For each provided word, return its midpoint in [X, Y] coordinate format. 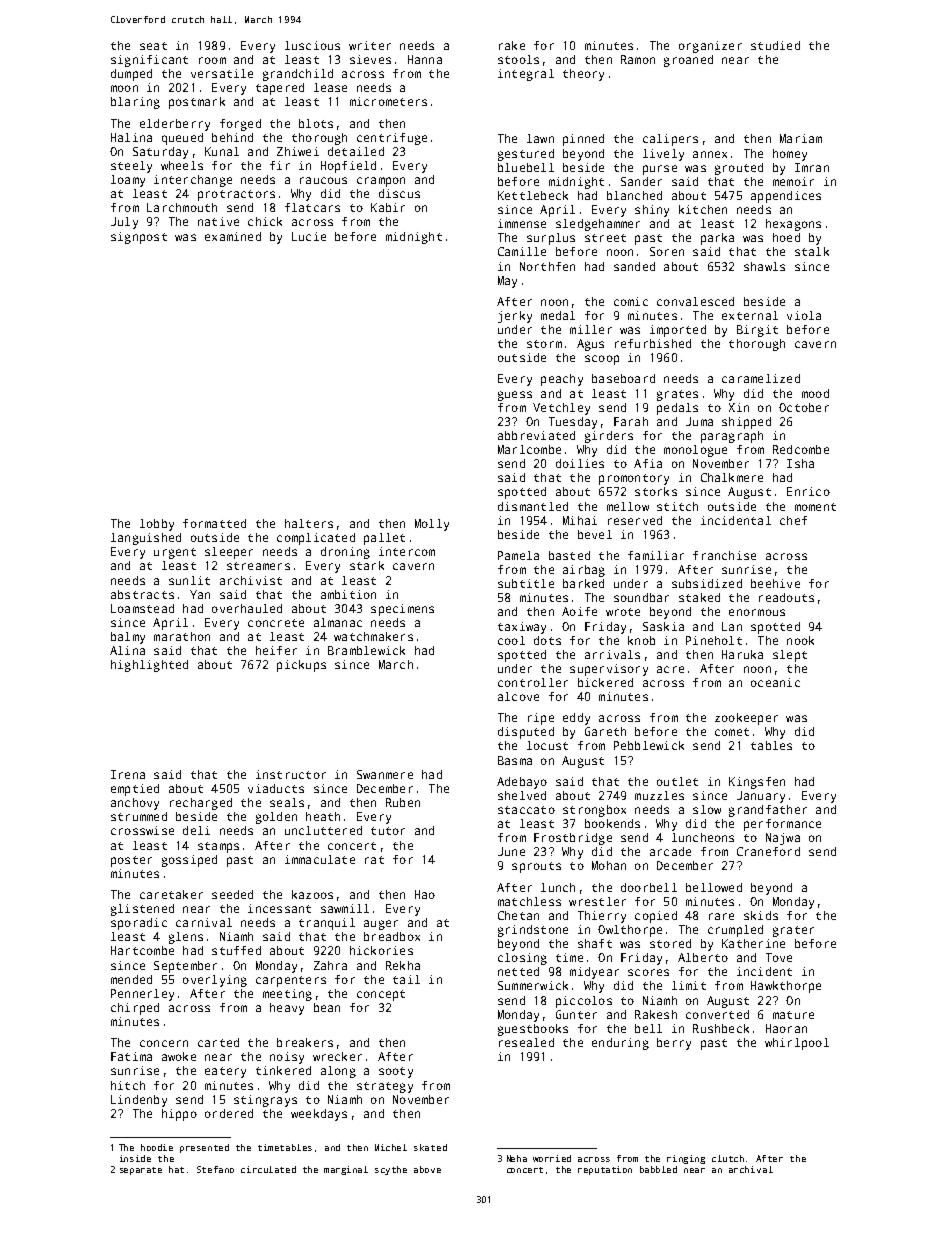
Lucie [309, 236]
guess [515, 396]
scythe [391, 1170]
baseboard [623, 378]
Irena [128, 774]
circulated [268, 1169]
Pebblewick [649, 745]
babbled [658, 1169]
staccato [526, 810]
